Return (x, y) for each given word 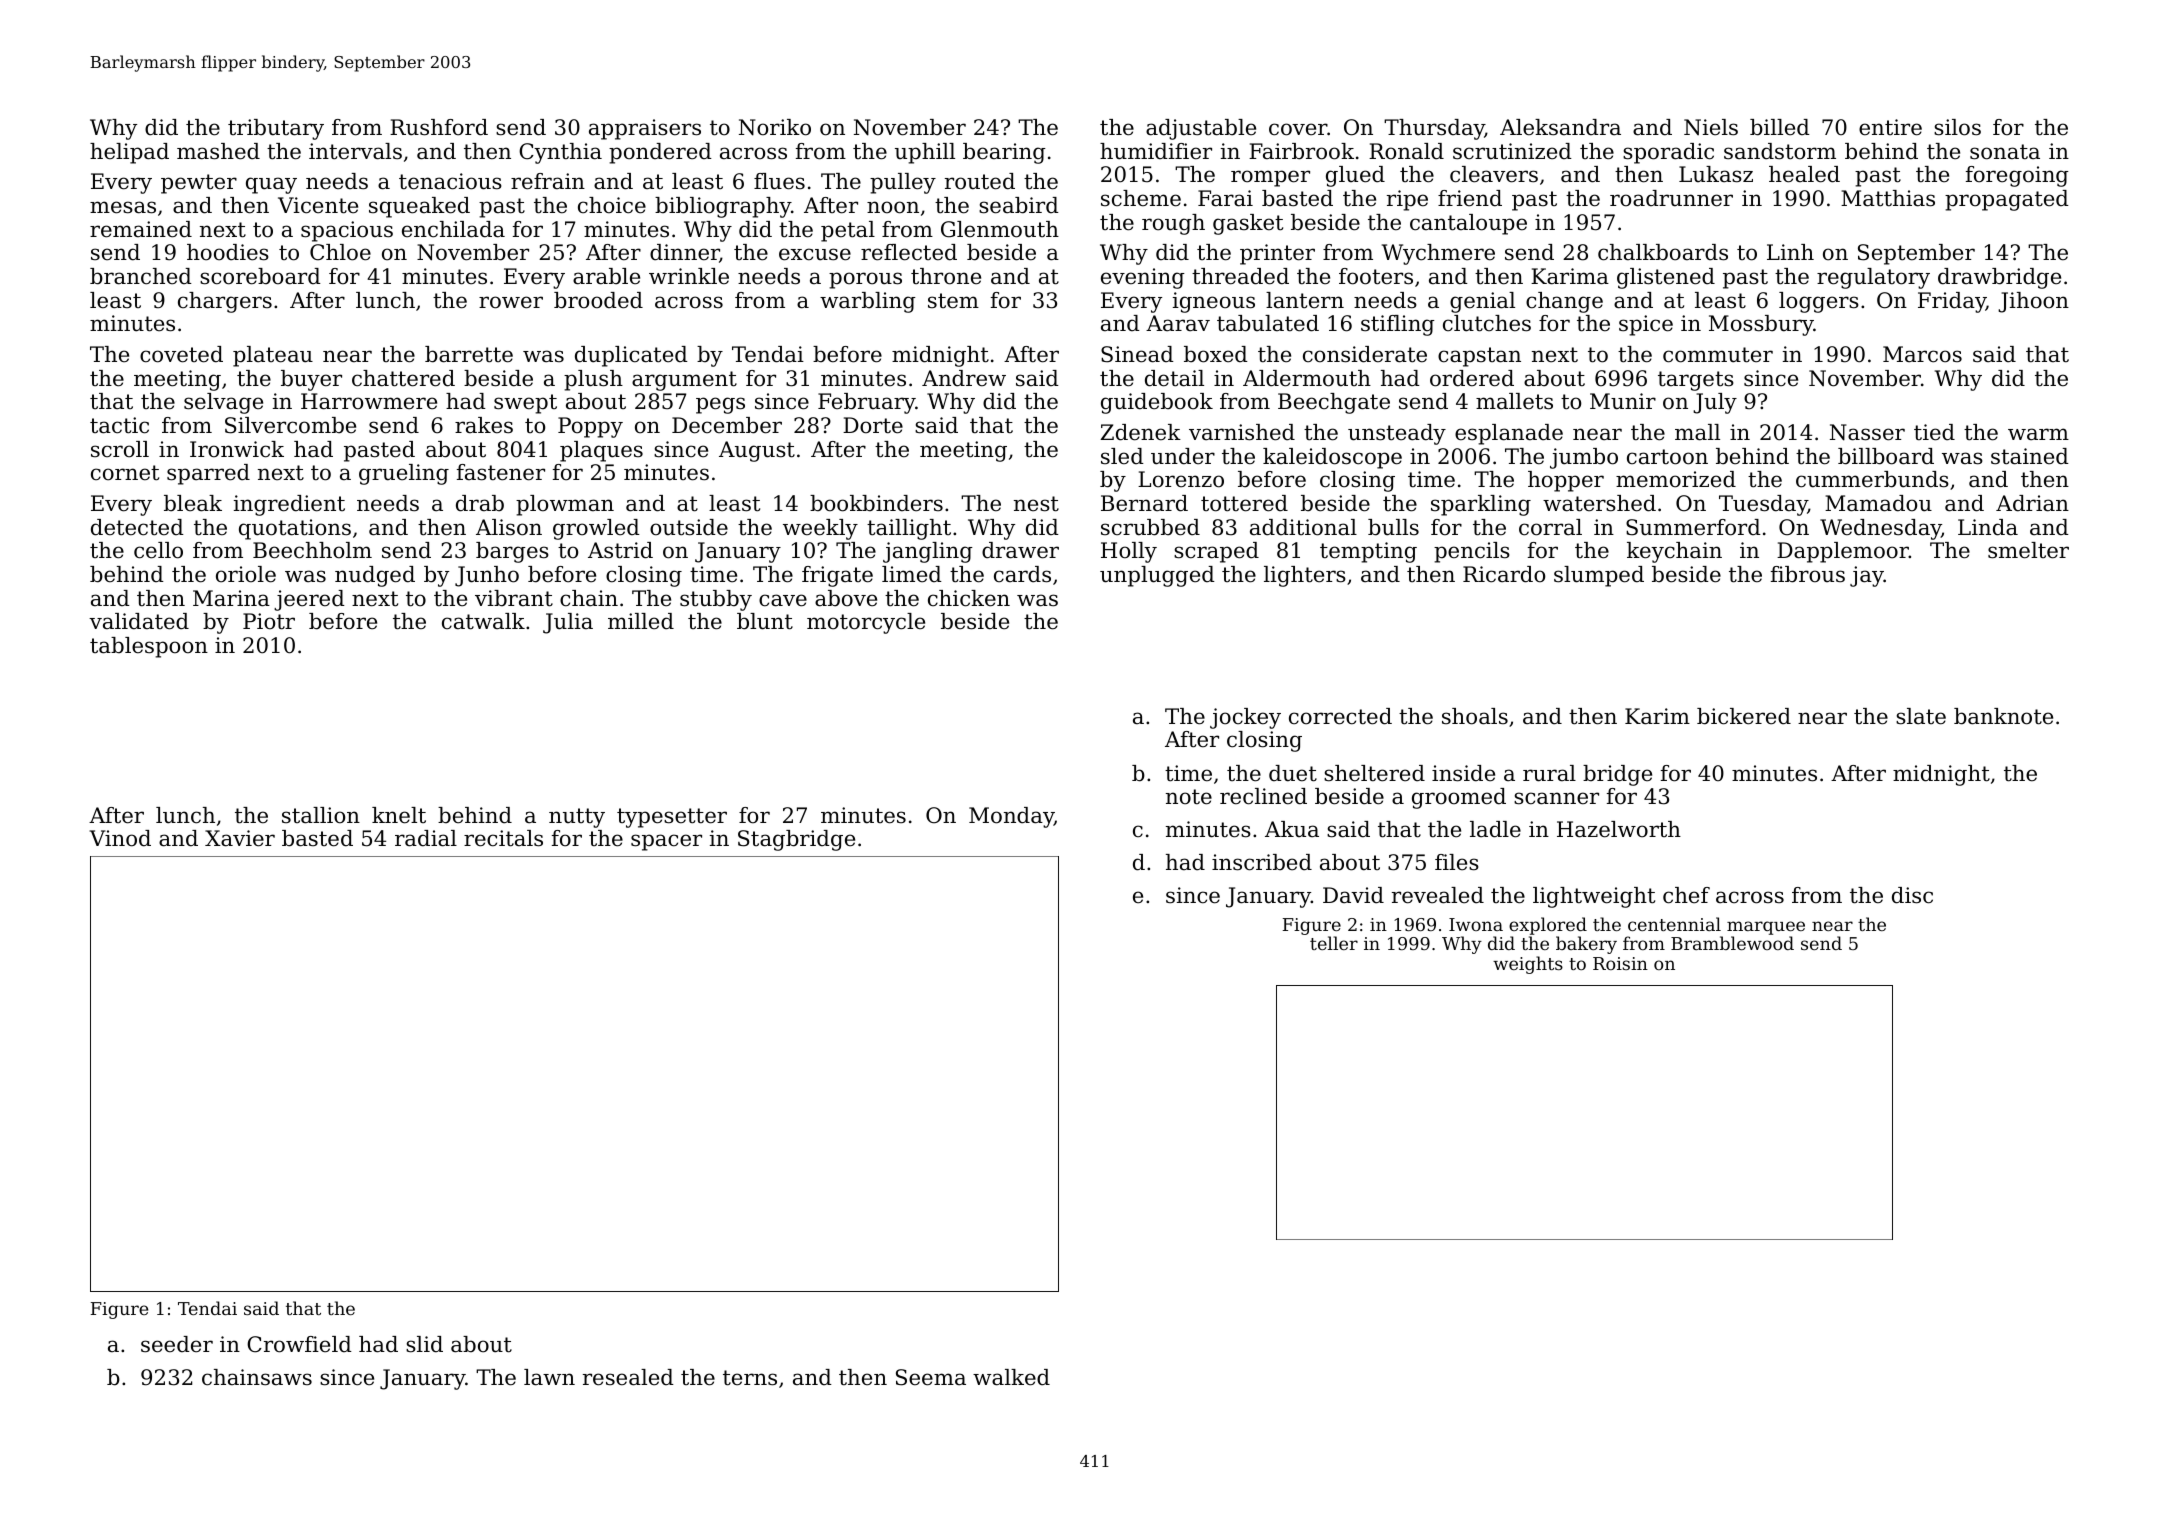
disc (1912, 895)
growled (596, 529)
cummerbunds (1872, 479)
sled (1122, 456)
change (1564, 302)
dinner (685, 253)
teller (1334, 943)
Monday (1011, 817)
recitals (503, 838)
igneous (1214, 302)
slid (424, 1344)
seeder (177, 1344)
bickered (1744, 716)
